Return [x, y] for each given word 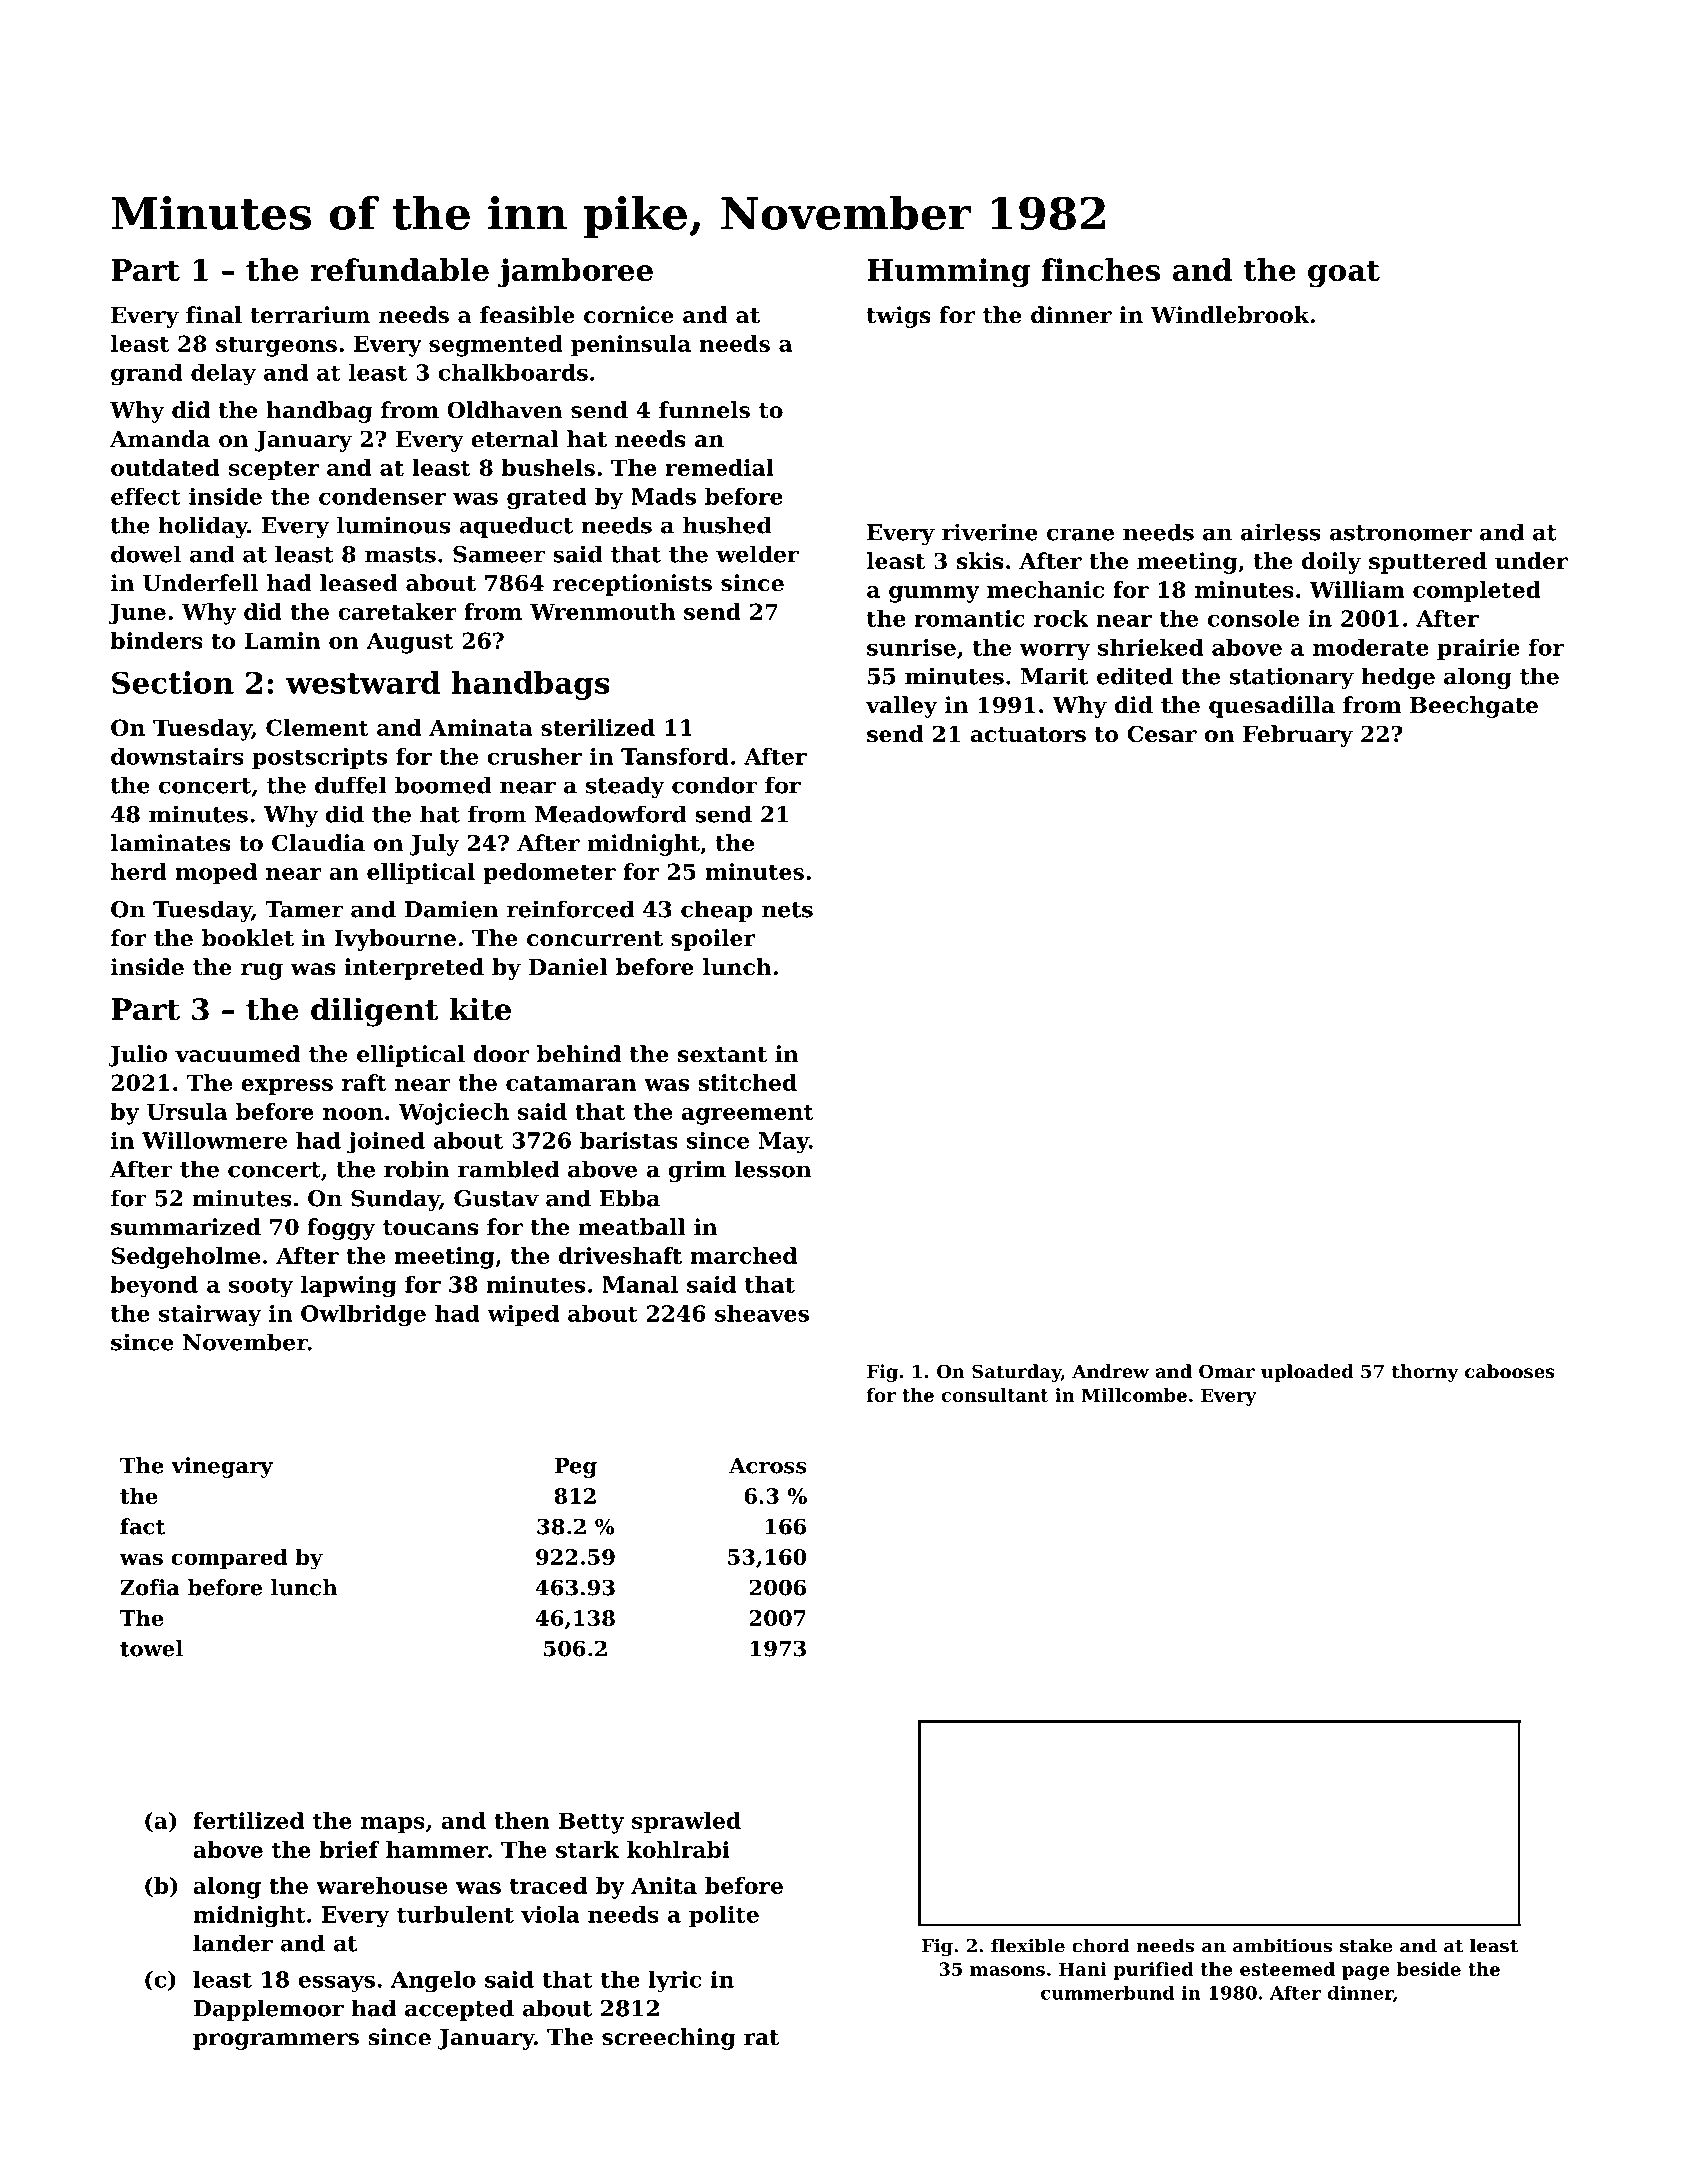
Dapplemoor [269, 2010]
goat [1344, 274]
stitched [747, 1082]
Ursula [187, 1111]
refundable [400, 269]
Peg [575, 1468]
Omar [1227, 1371]
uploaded [1307, 1373]
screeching [669, 2039]
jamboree [575, 273]
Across [768, 1466]
